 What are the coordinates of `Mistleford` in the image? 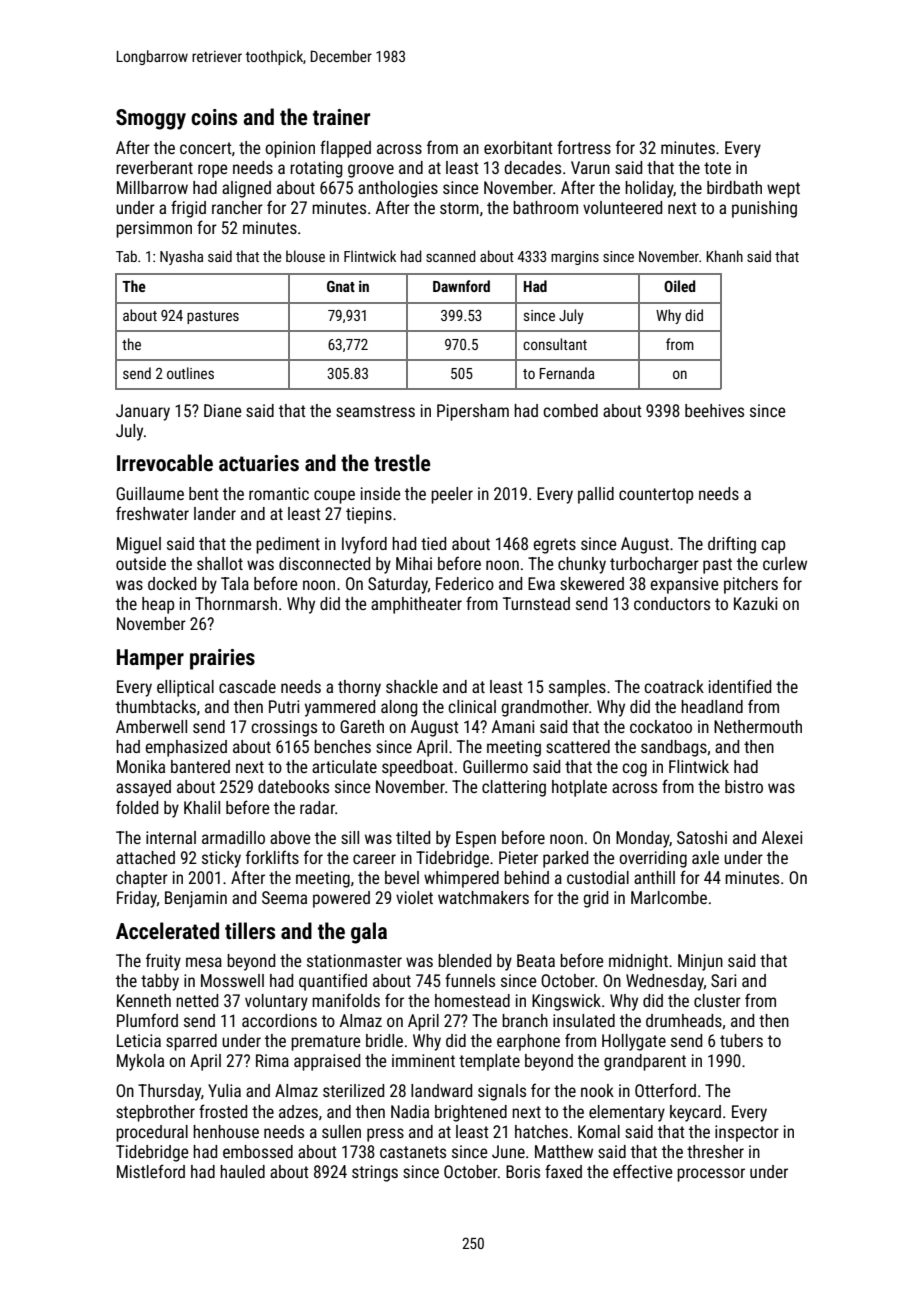 It's located at (151, 1171).
